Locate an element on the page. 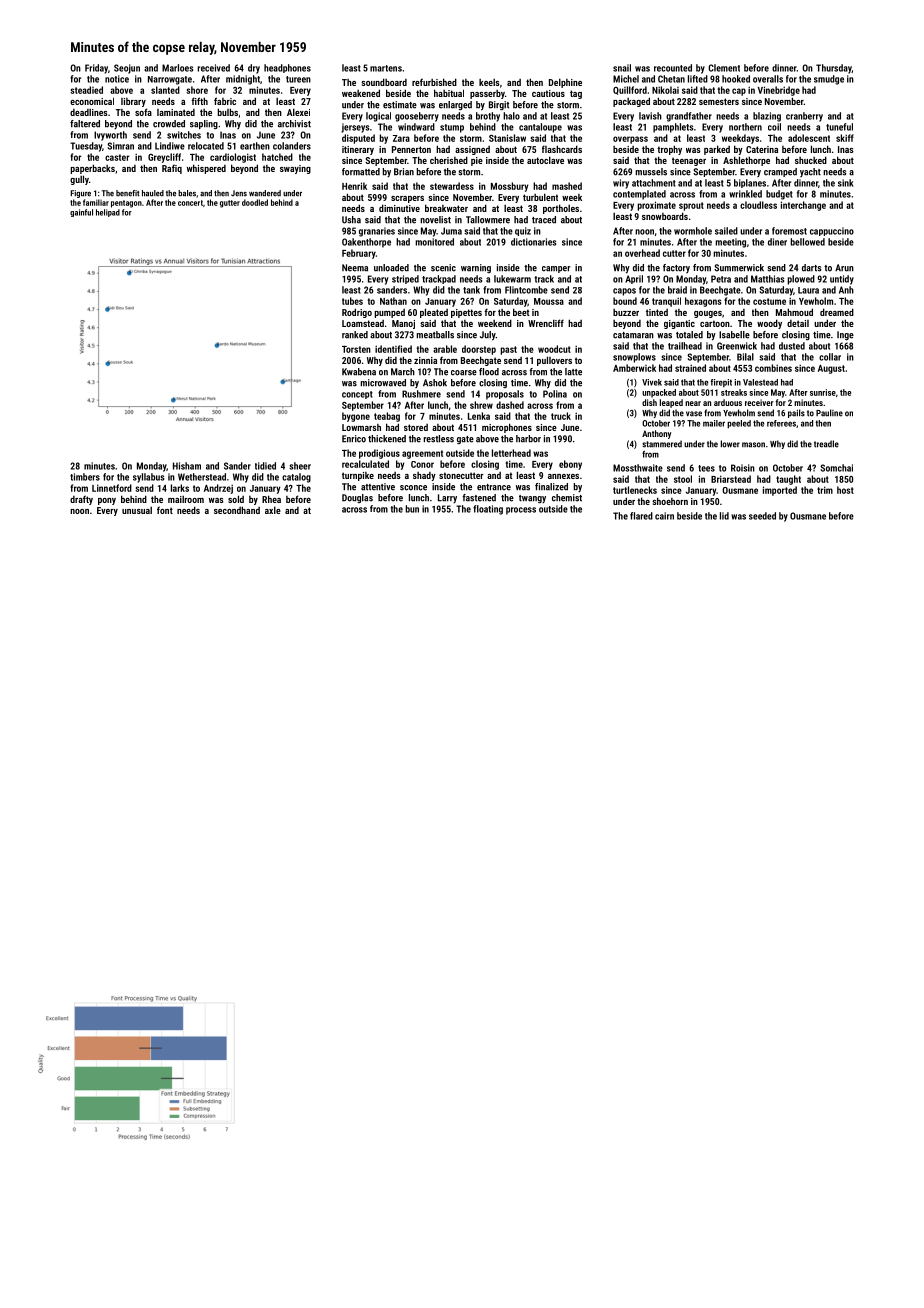 The height and width of the image is (1308, 924). proposals is located at coordinates (505, 395).
